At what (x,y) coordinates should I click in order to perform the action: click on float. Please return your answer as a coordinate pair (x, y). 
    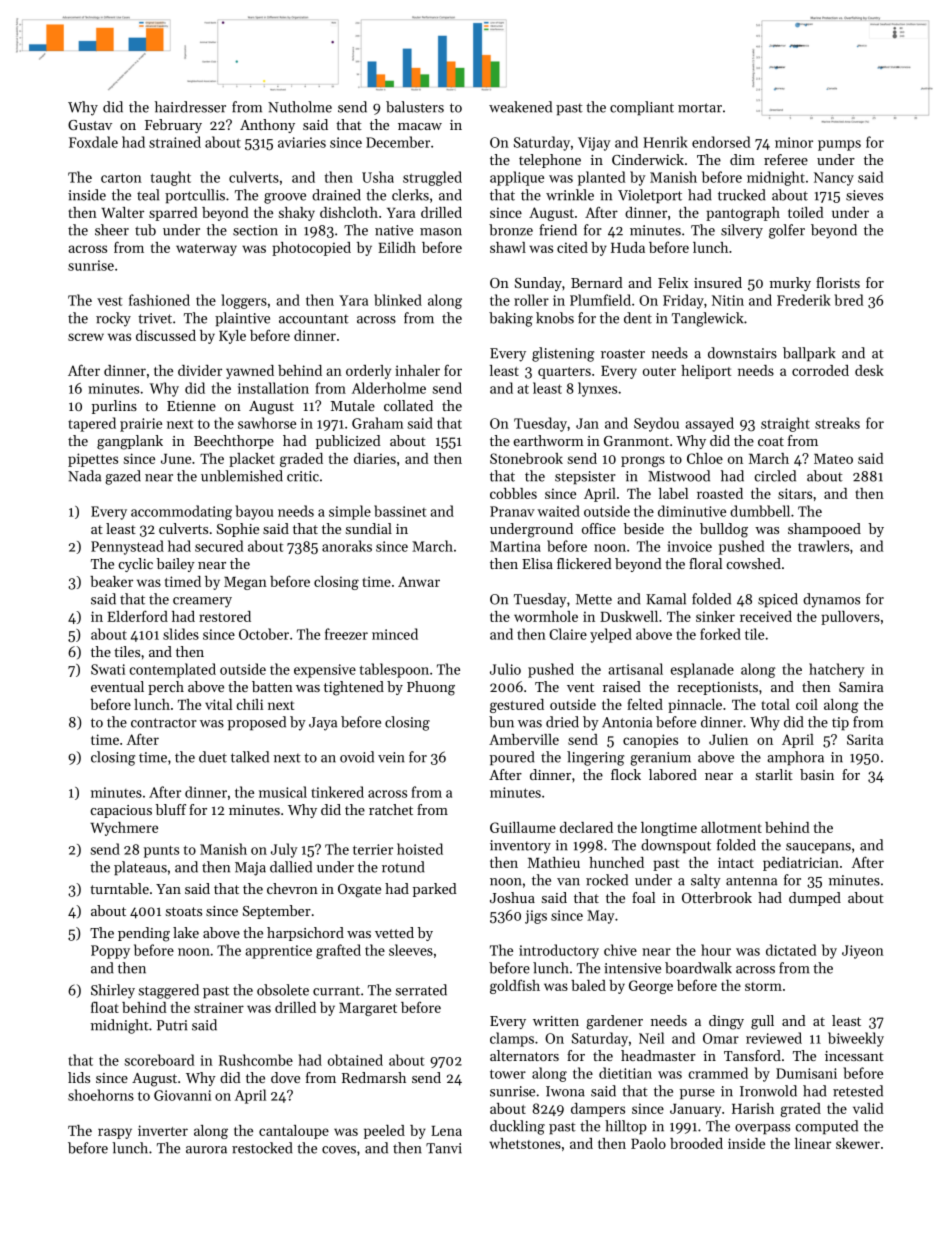
    Looking at the image, I should click on (105, 1007).
